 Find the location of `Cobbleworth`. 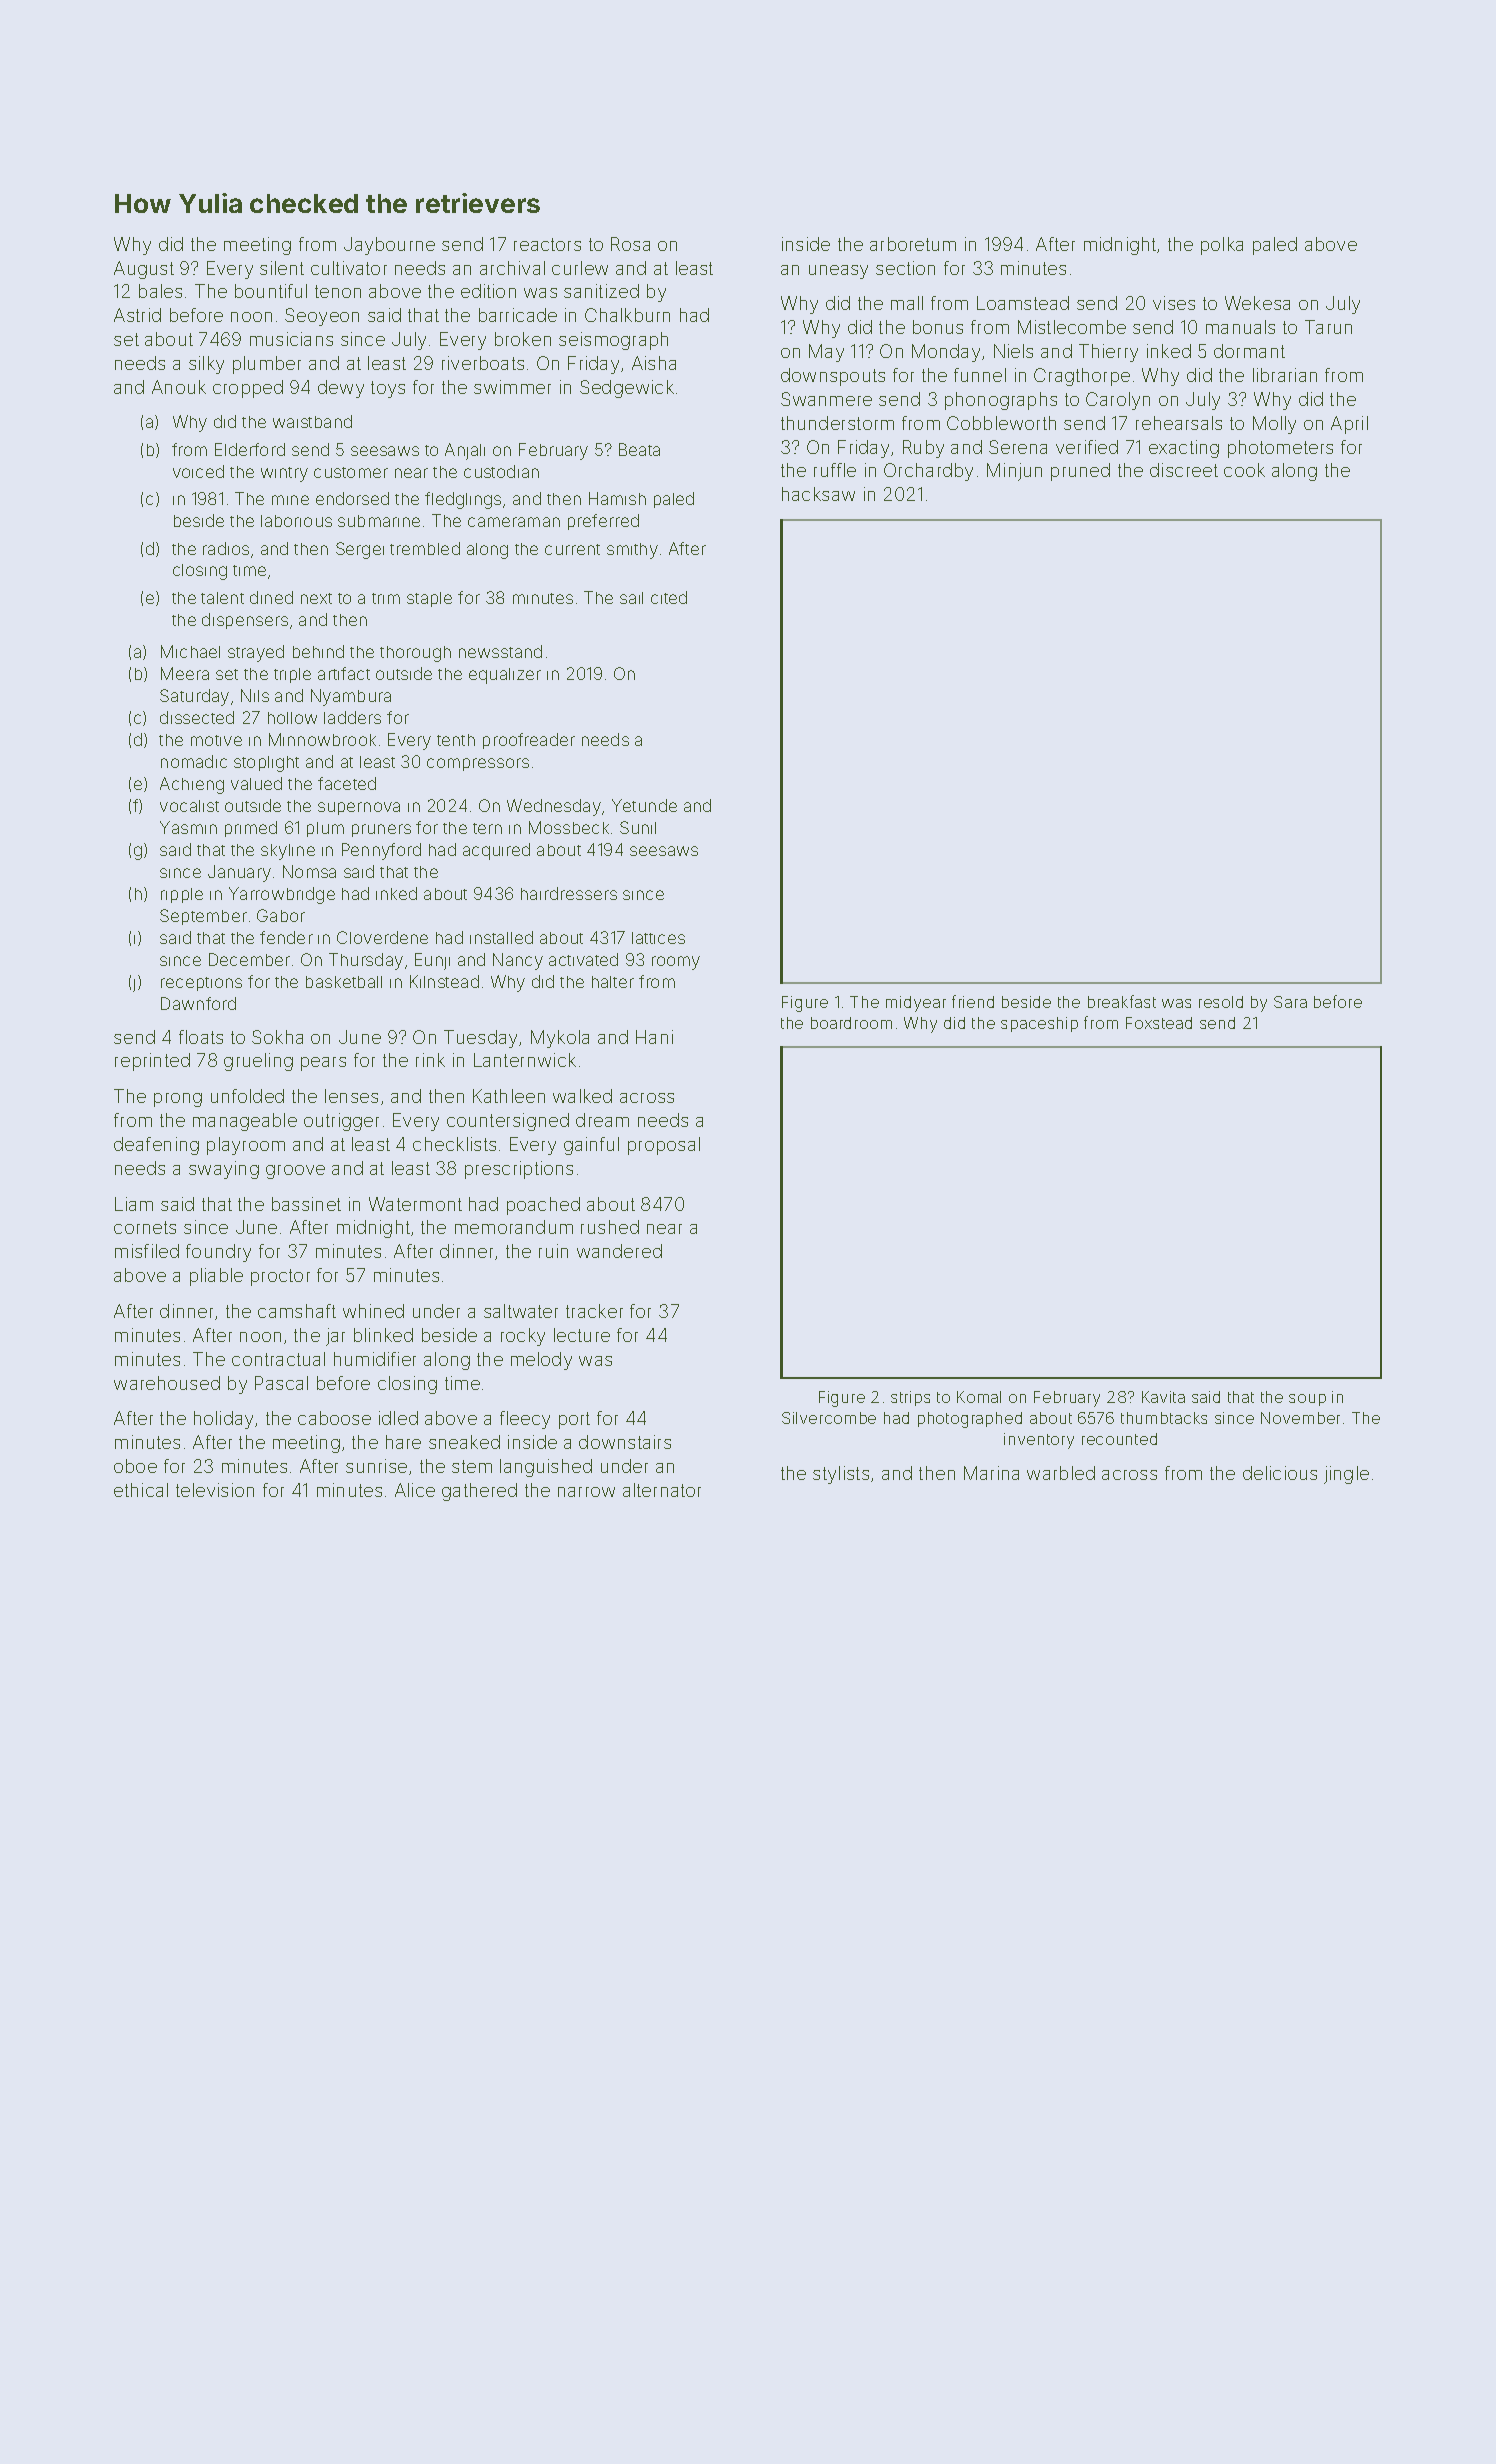

Cobbleworth is located at coordinates (1001, 423).
